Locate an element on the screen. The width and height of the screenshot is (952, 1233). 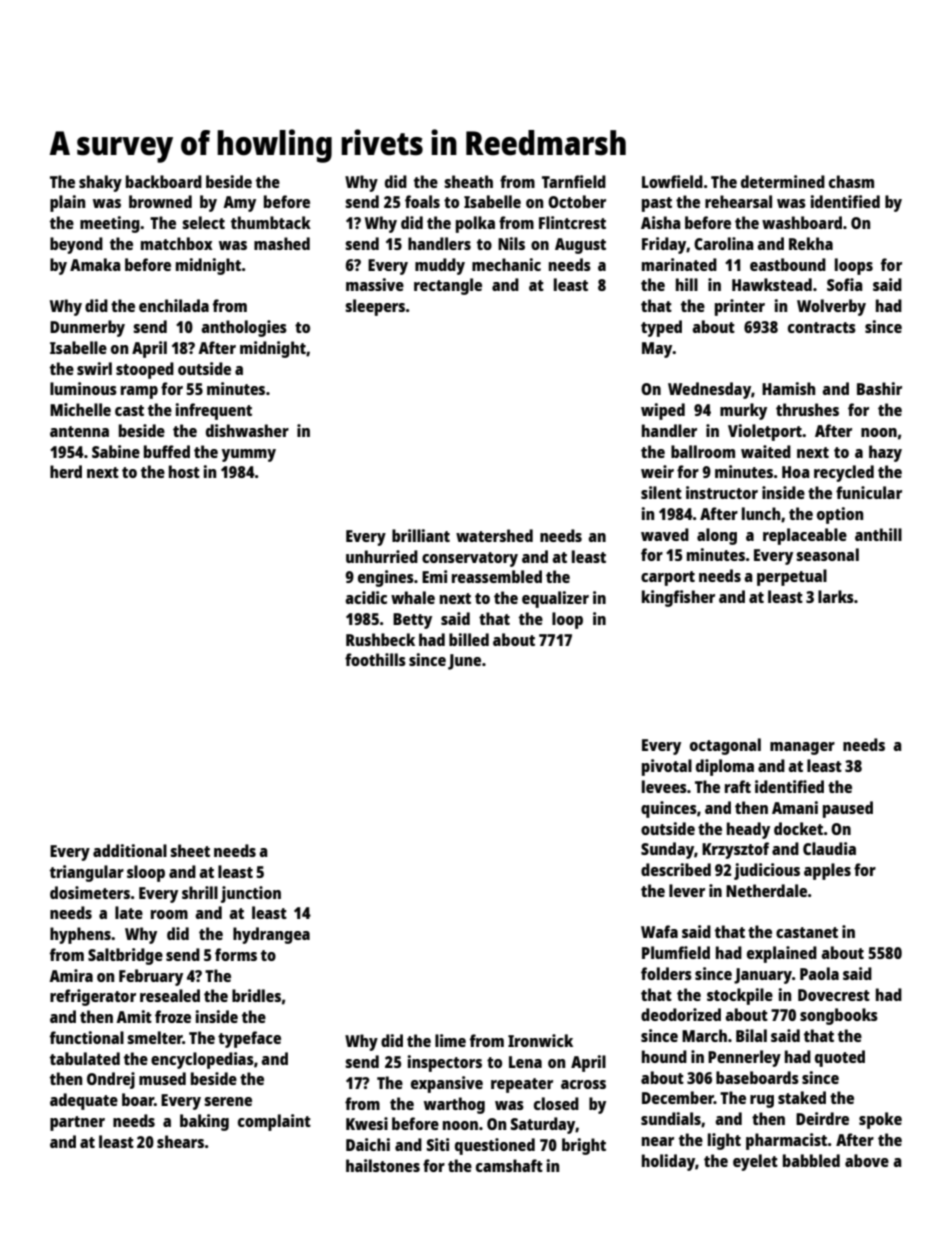
dosimeters is located at coordinates (90, 892).
